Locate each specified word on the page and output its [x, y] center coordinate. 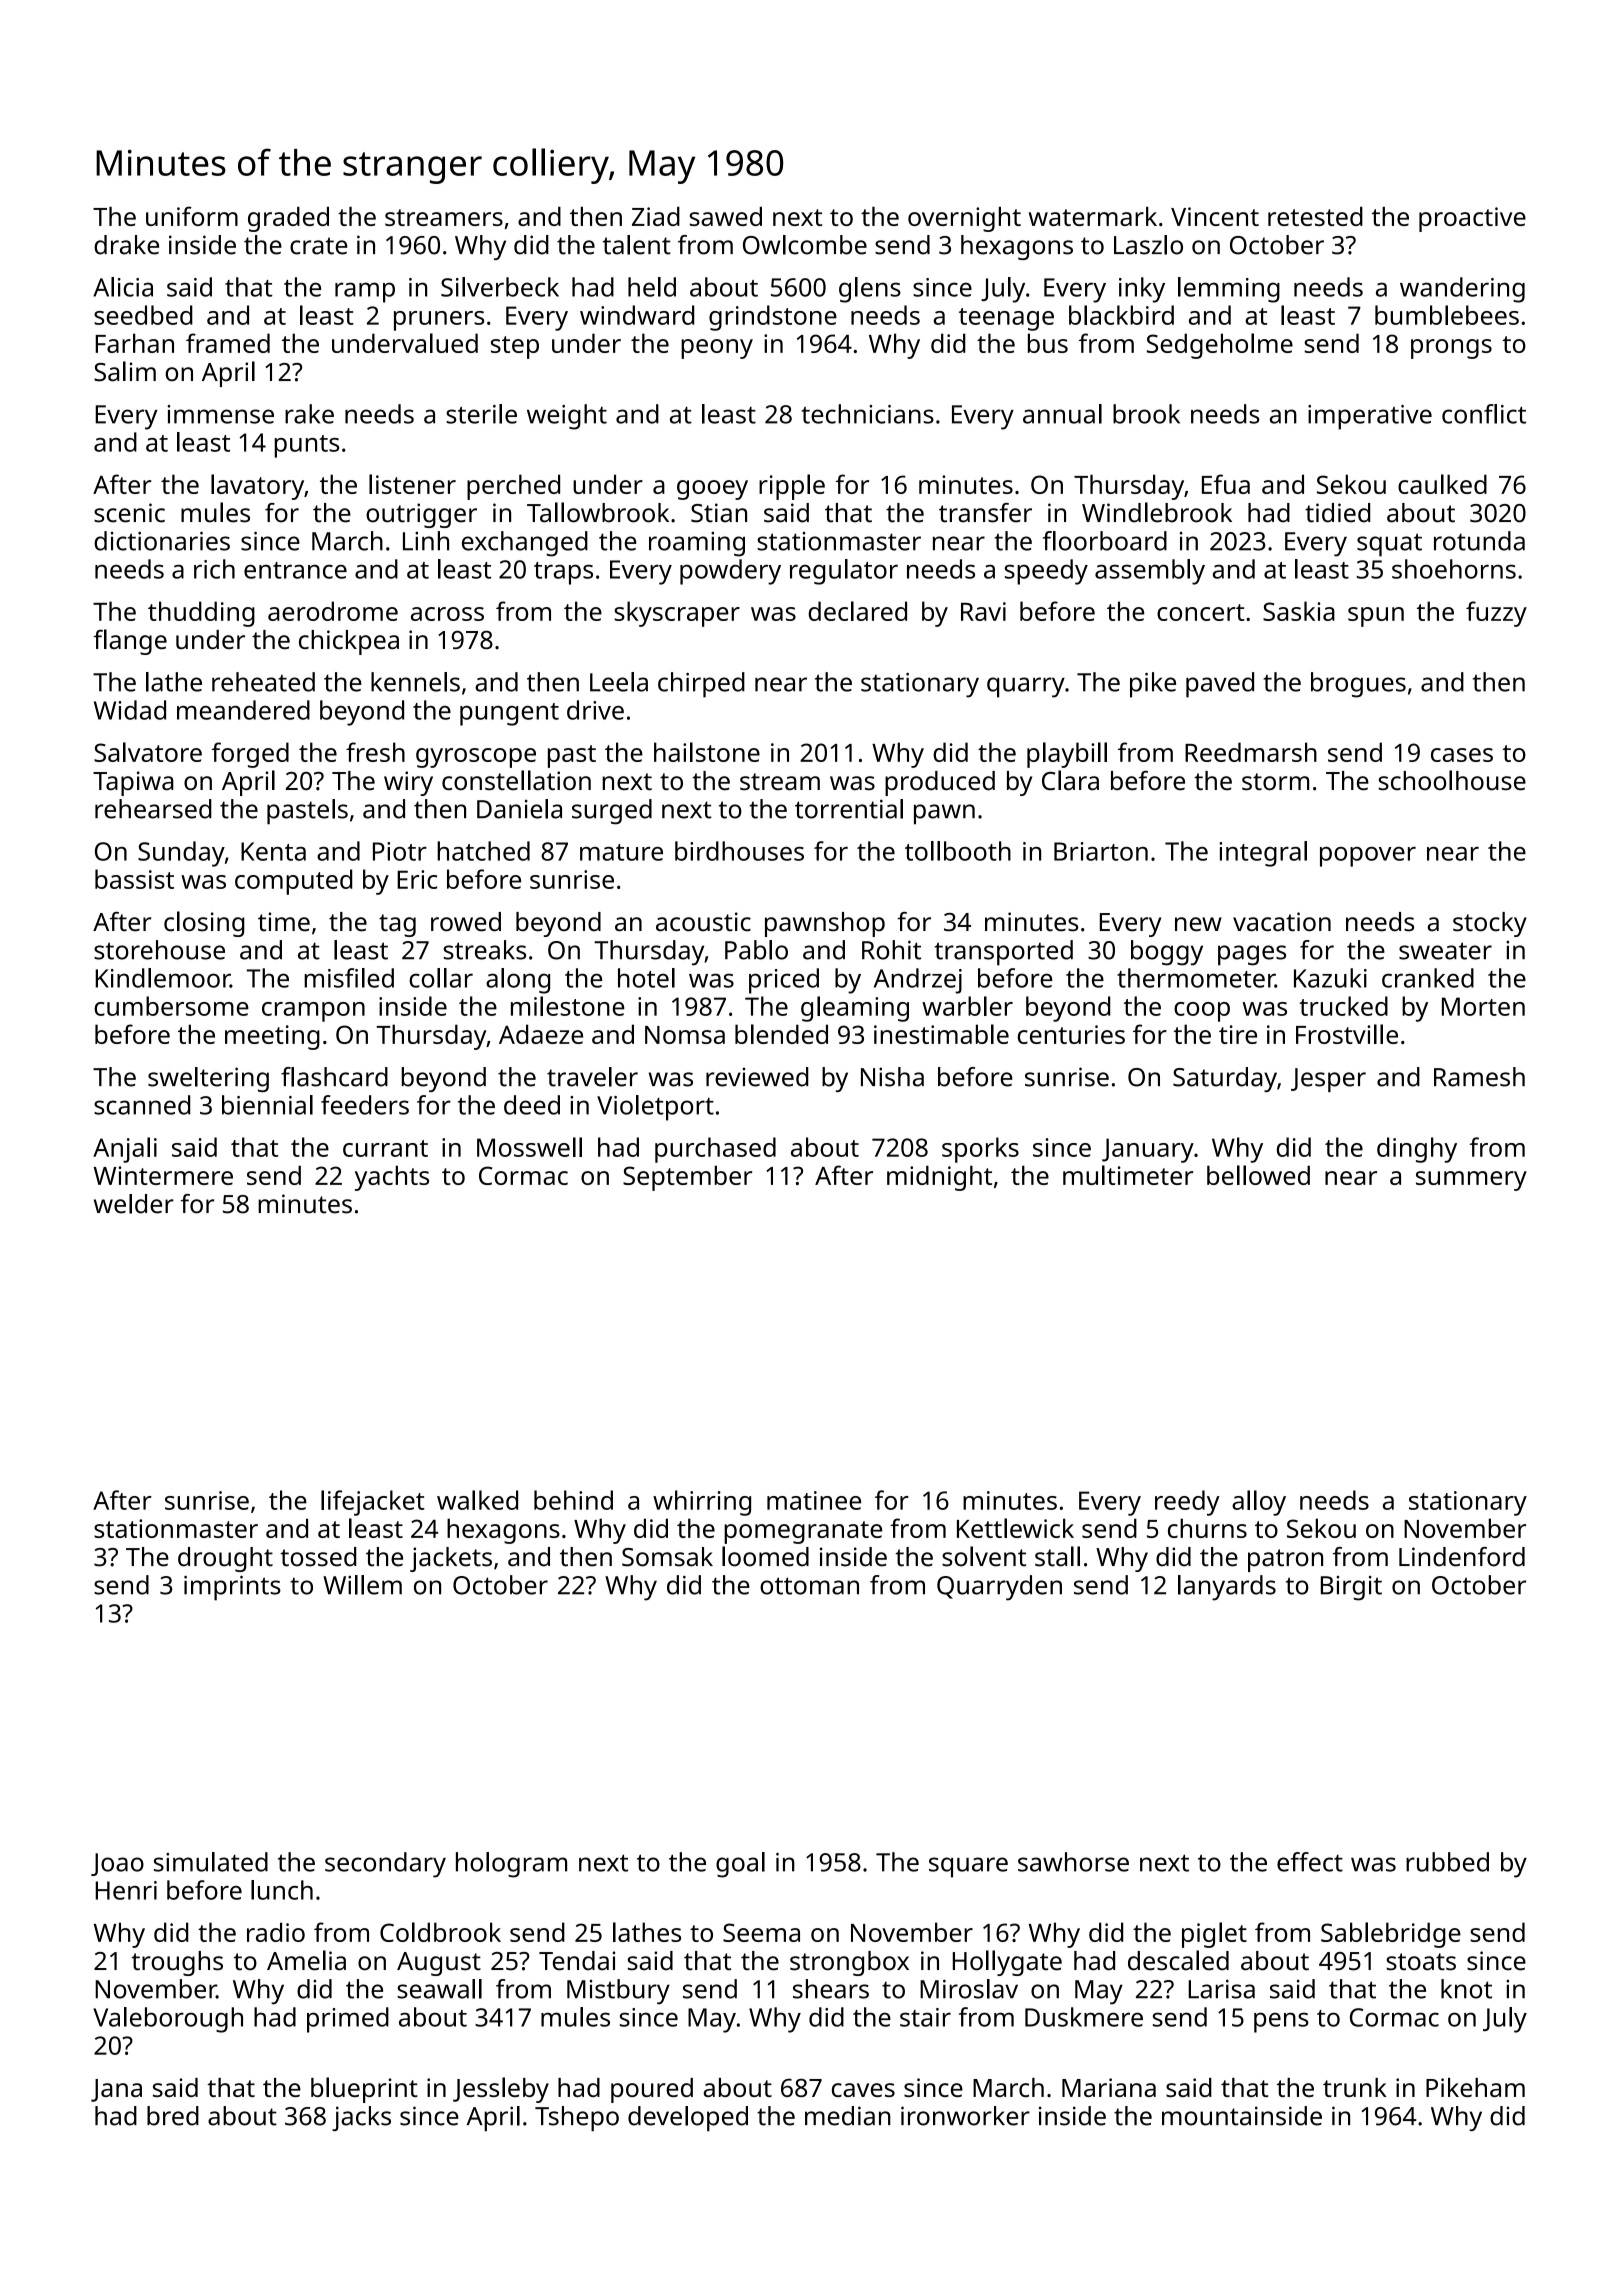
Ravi [983, 611]
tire [1238, 1034]
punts [307, 446]
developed [688, 2118]
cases [1462, 755]
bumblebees [1447, 315]
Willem [362, 1585]
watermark [1093, 216]
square [968, 1867]
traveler [592, 1077]
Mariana [1109, 2087]
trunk [1355, 2087]
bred [173, 2116]
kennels [415, 682]
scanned [142, 1105]
